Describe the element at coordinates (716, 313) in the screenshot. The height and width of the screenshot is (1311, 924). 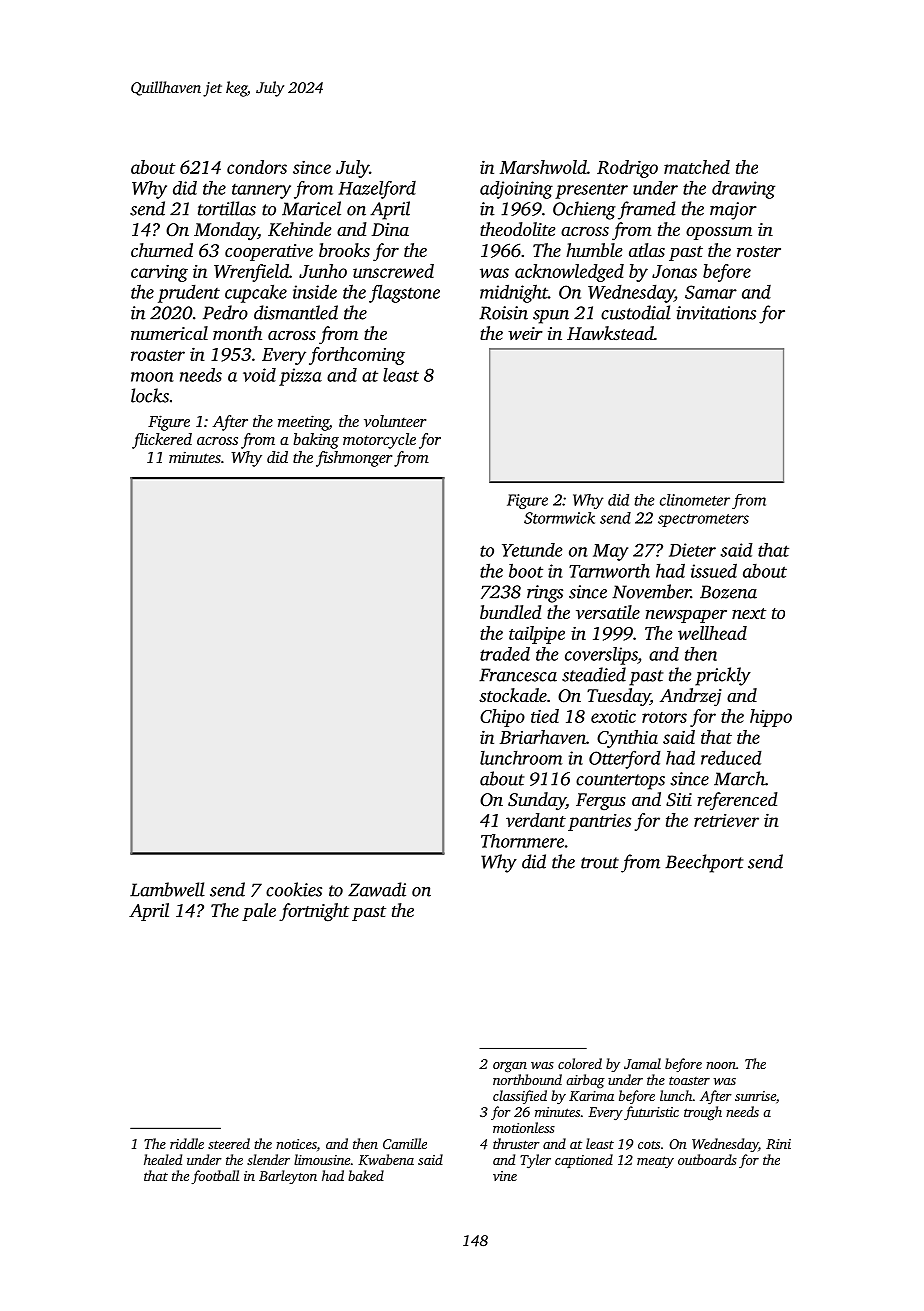
I see `invitations` at that location.
